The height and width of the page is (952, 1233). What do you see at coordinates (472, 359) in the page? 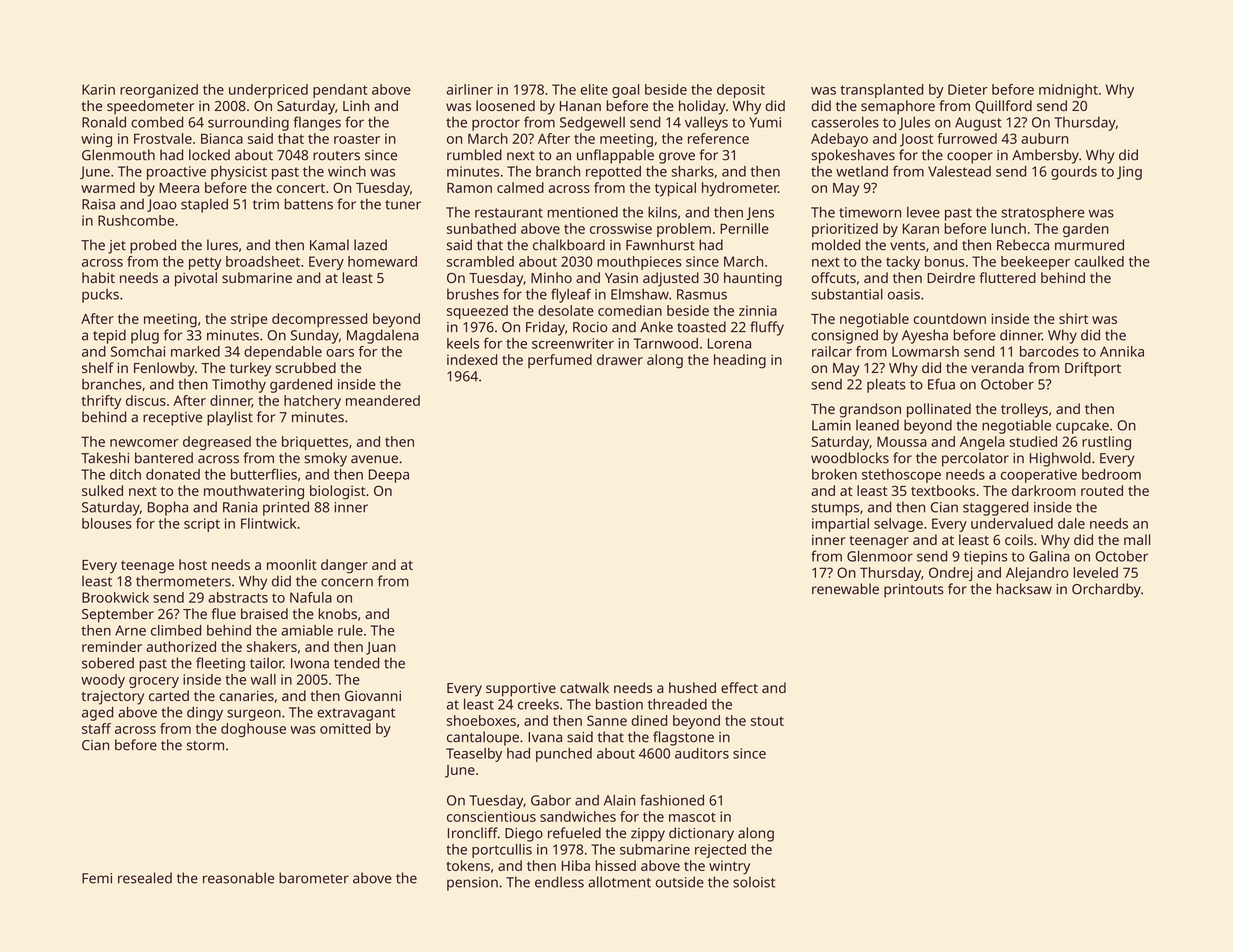
I see `indexed` at bounding box center [472, 359].
